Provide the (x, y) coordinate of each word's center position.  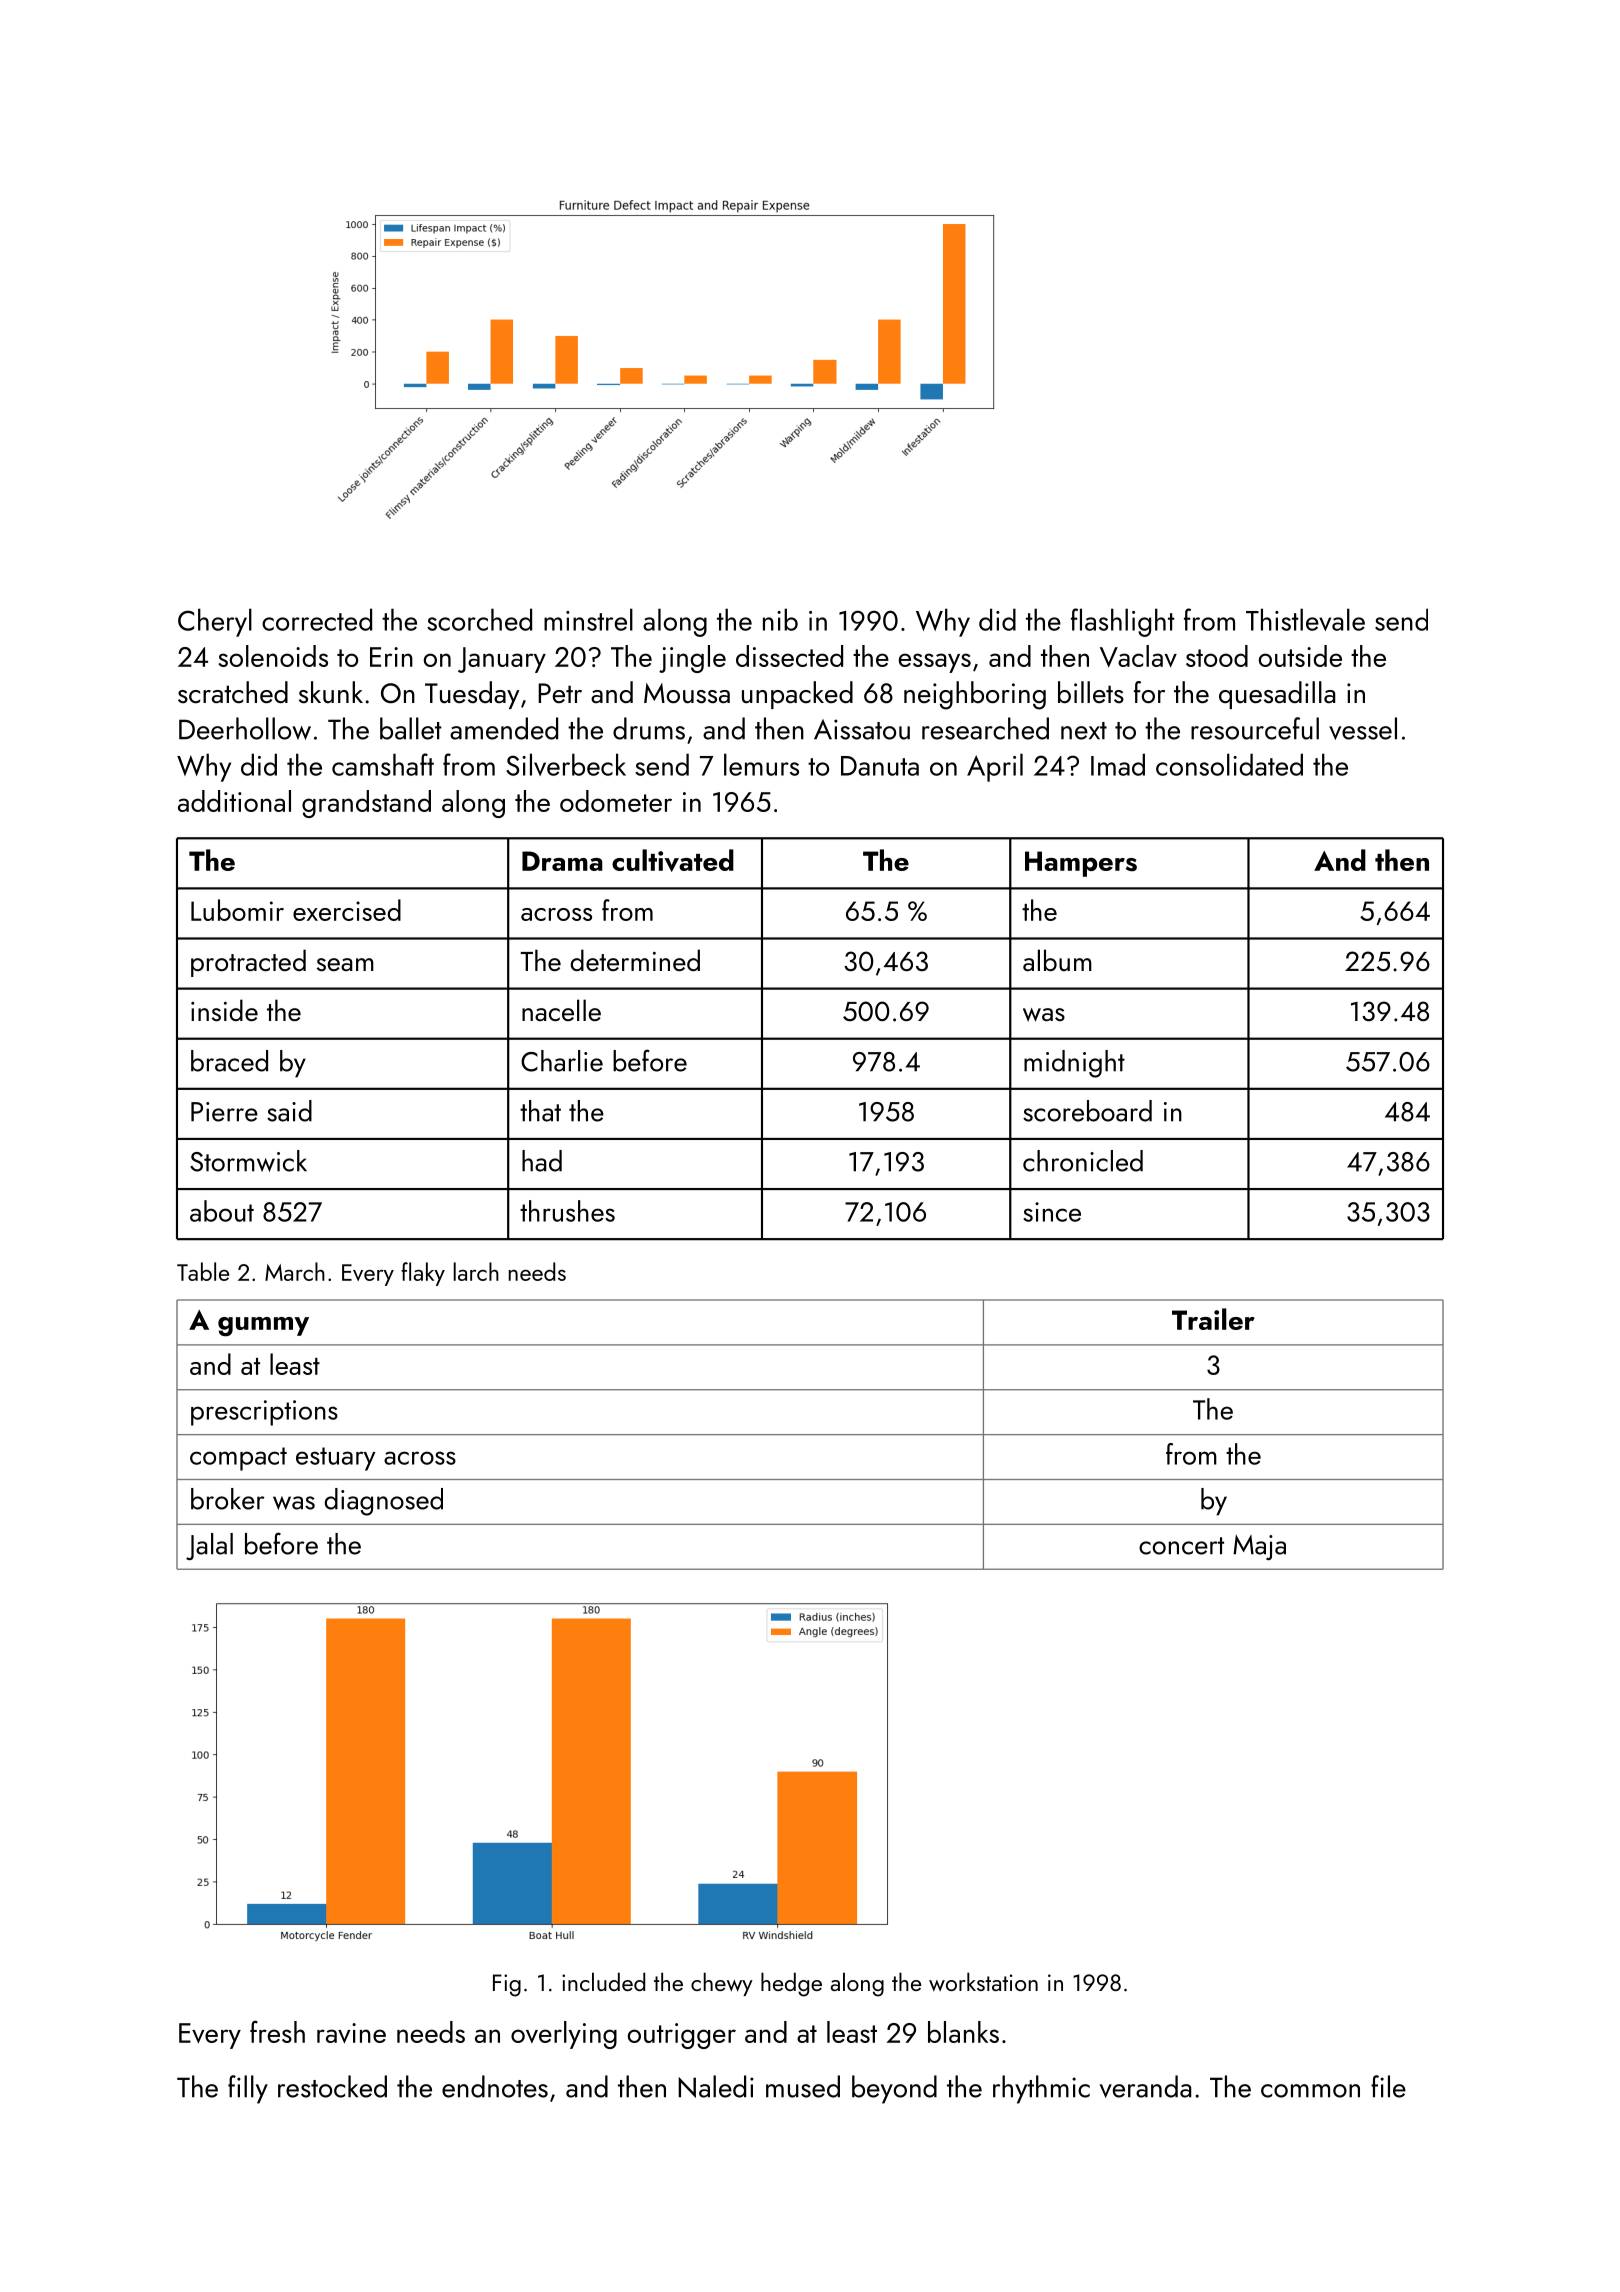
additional (234, 801)
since (1052, 1212)
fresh (277, 2031)
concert (1181, 1546)
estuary (336, 1459)
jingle (692, 659)
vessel (1363, 728)
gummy (263, 1327)
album (1057, 960)
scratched (233, 692)
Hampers (1081, 864)
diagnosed (384, 1502)
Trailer (1213, 1319)
